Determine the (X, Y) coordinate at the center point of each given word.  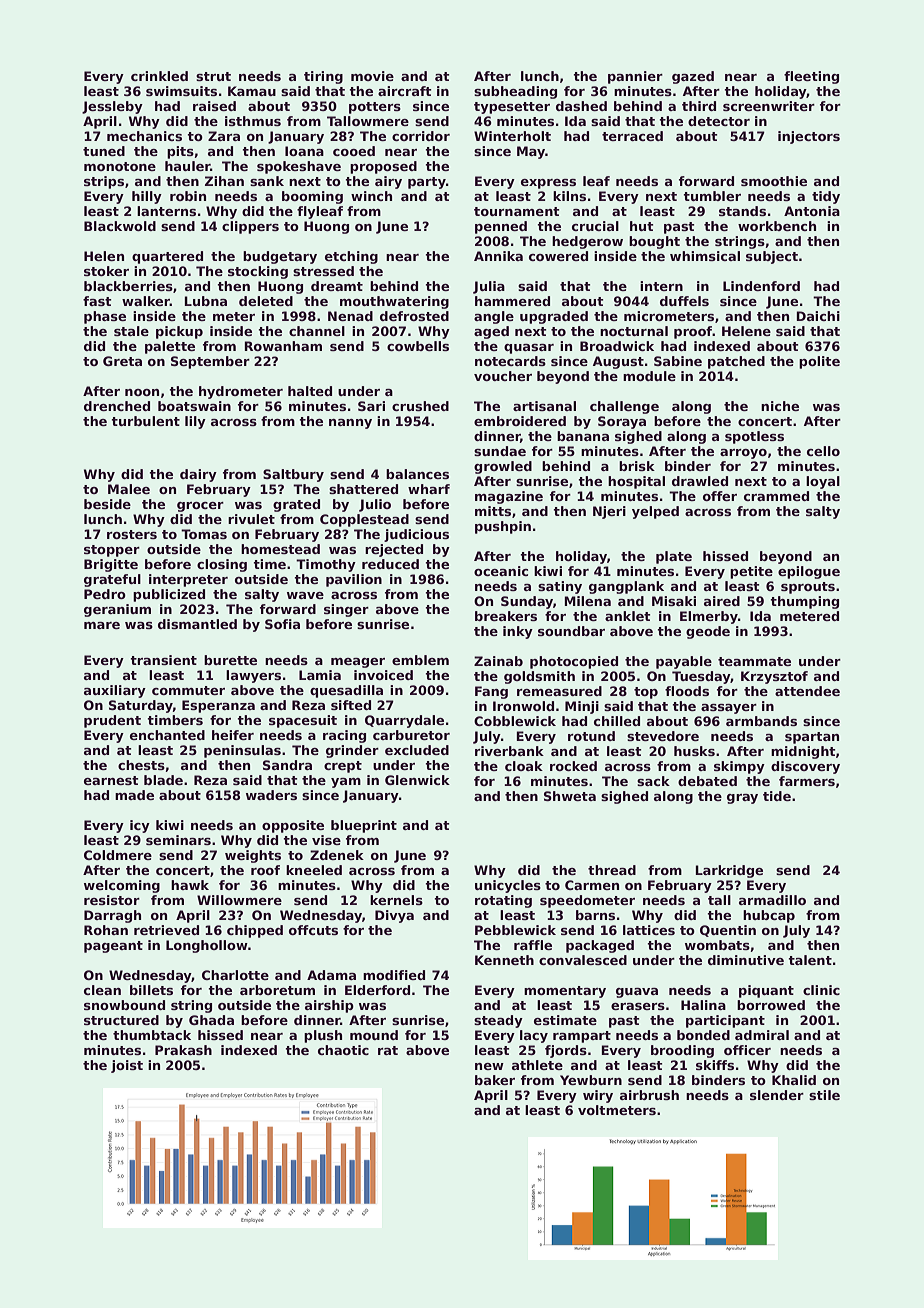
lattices (649, 930)
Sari (371, 406)
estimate (565, 1020)
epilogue (809, 572)
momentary (565, 992)
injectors (809, 137)
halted (310, 391)
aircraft (405, 91)
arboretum (277, 990)
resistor (112, 900)
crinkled (159, 76)
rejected (394, 550)
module (649, 376)
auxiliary (115, 691)
